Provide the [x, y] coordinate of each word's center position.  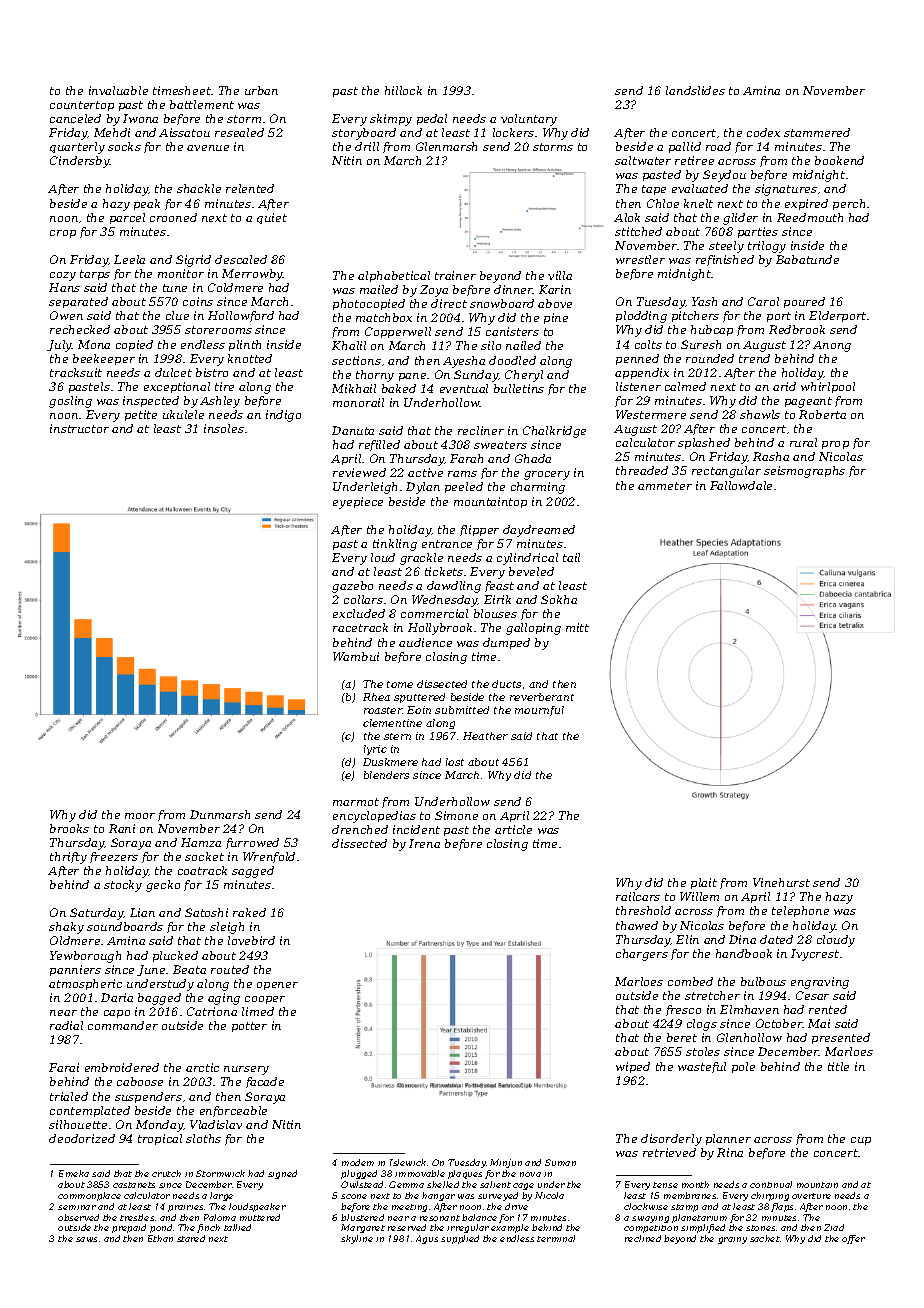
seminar [77, 1207]
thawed [637, 925]
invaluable [118, 90]
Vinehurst [781, 882]
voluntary [529, 120]
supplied [460, 1239]
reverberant [542, 697]
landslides [695, 90]
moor [140, 816]
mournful [539, 711]
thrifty [68, 858]
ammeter [665, 486]
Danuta [353, 430]
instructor [79, 428]
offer [853, 1239]
